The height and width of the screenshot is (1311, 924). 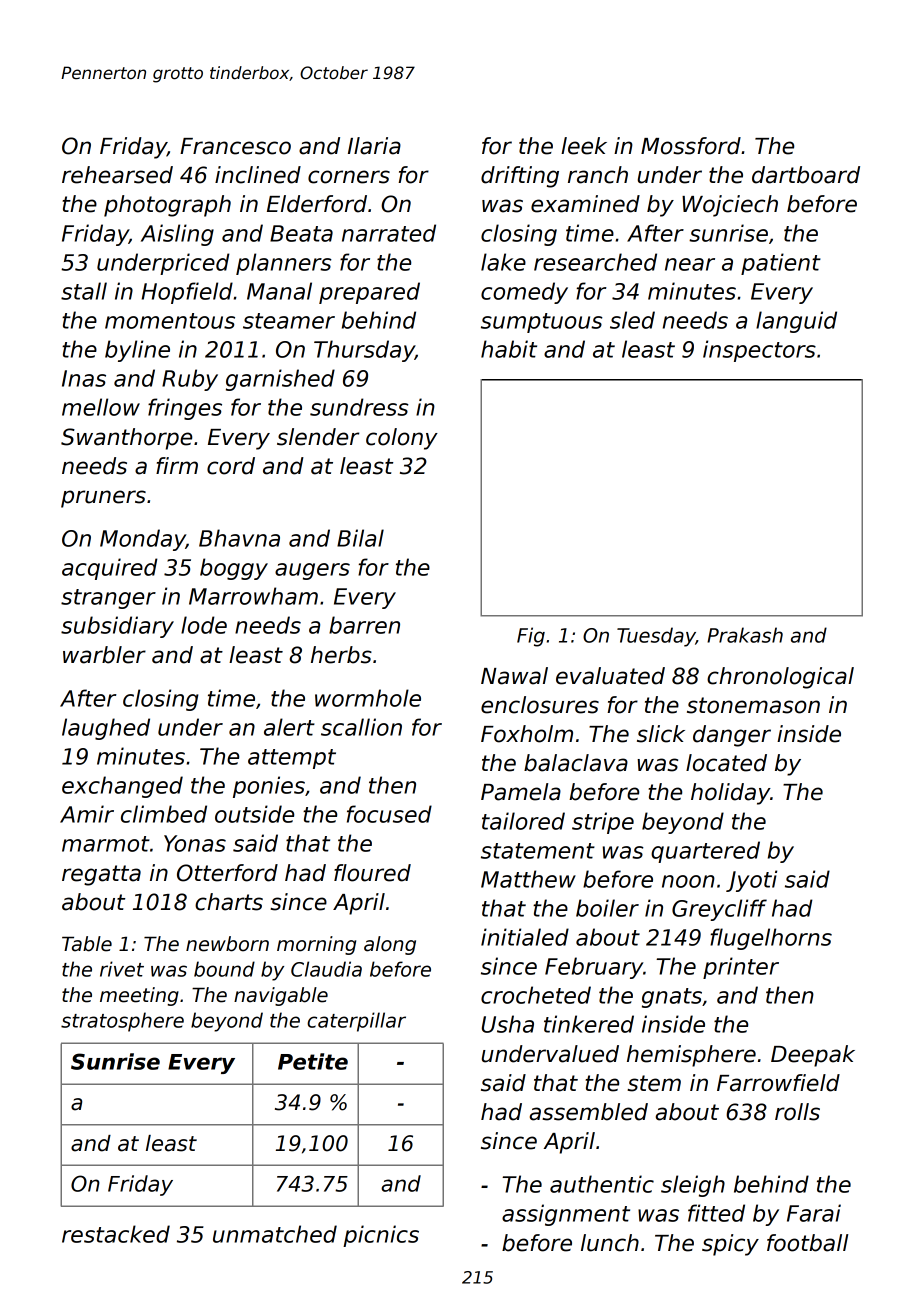 What do you see at coordinates (807, 1243) in the screenshot?
I see `football` at bounding box center [807, 1243].
